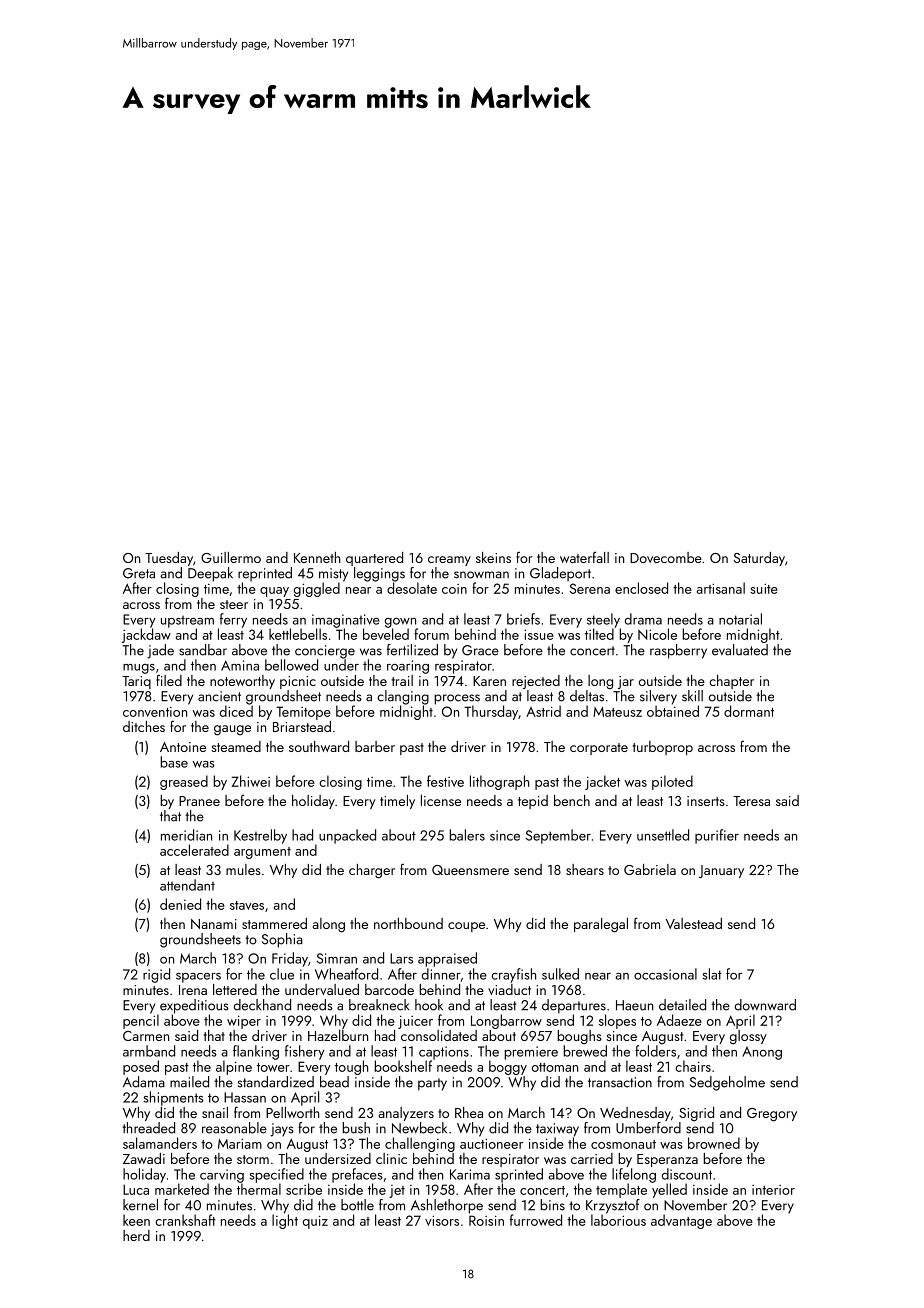 This screenshot has width=924, height=1308. Describe the element at coordinates (274, 923) in the screenshot. I see `stammered` at that location.
